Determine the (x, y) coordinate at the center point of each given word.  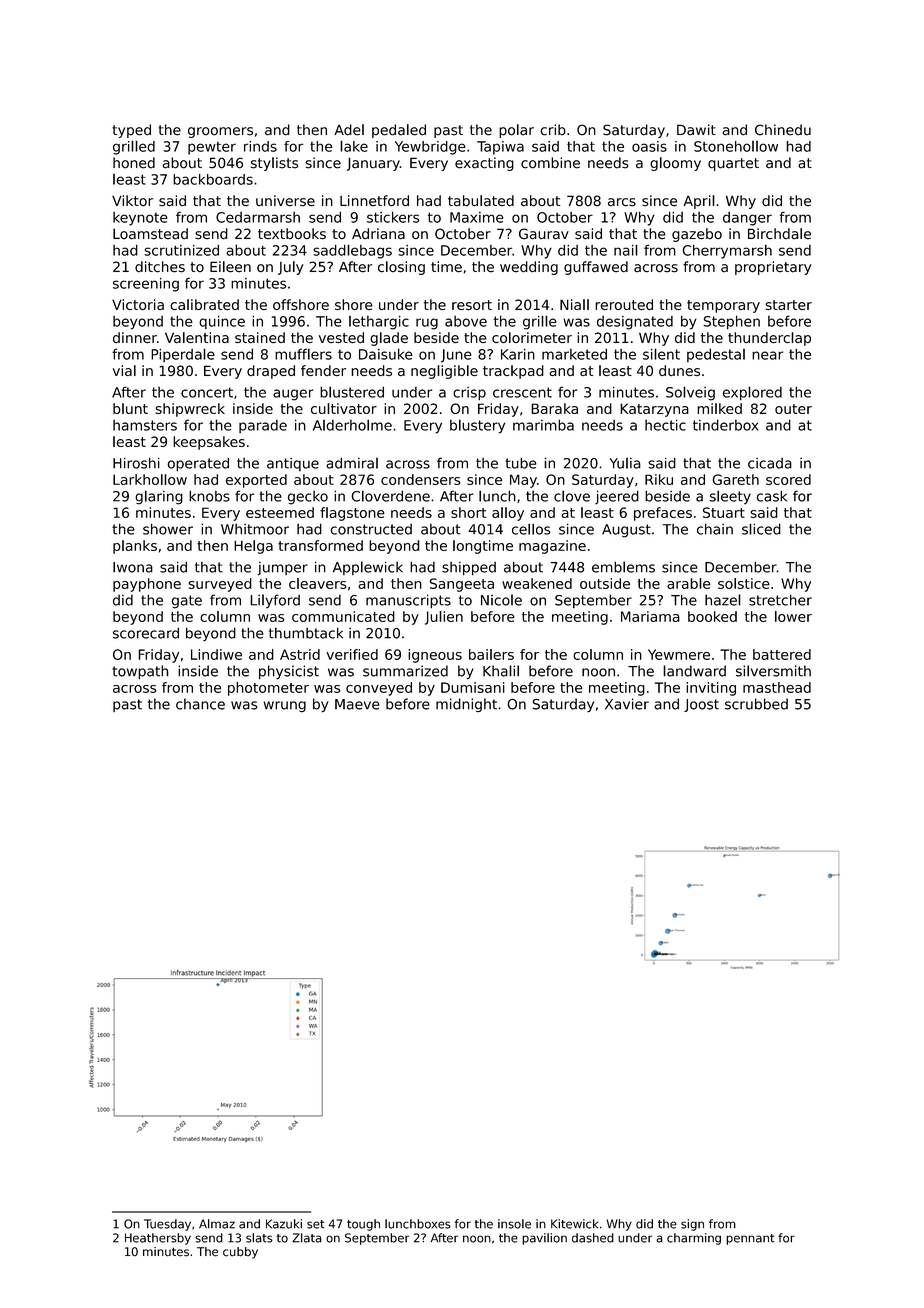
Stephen (731, 322)
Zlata (307, 1238)
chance (200, 704)
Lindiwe (216, 654)
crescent (522, 392)
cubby (240, 1253)
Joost (701, 705)
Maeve (357, 704)
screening (146, 285)
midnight (466, 705)
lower (793, 616)
